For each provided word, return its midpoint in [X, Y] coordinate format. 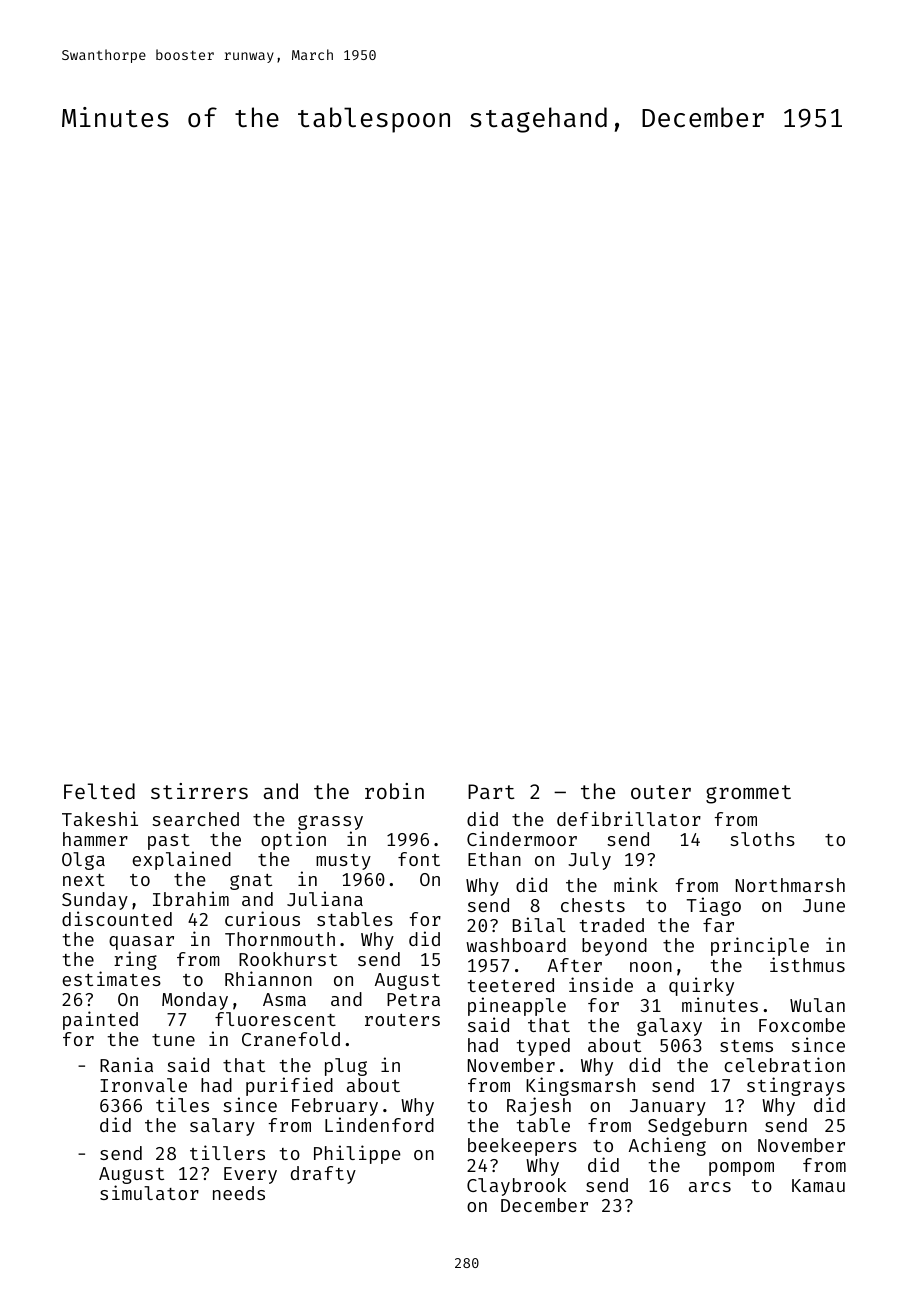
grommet [748, 794]
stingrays [796, 1087]
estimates [111, 978]
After [575, 965]
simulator [149, 1193]
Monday [195, 1001]
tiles [182, 1104]
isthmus [807, 964]
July [589, 861]
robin [394, 791]
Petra [413, 999]
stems [746, 1046]
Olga [83, 861]
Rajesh [539, 1107]
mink [636, 884]
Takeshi [100, 818]
